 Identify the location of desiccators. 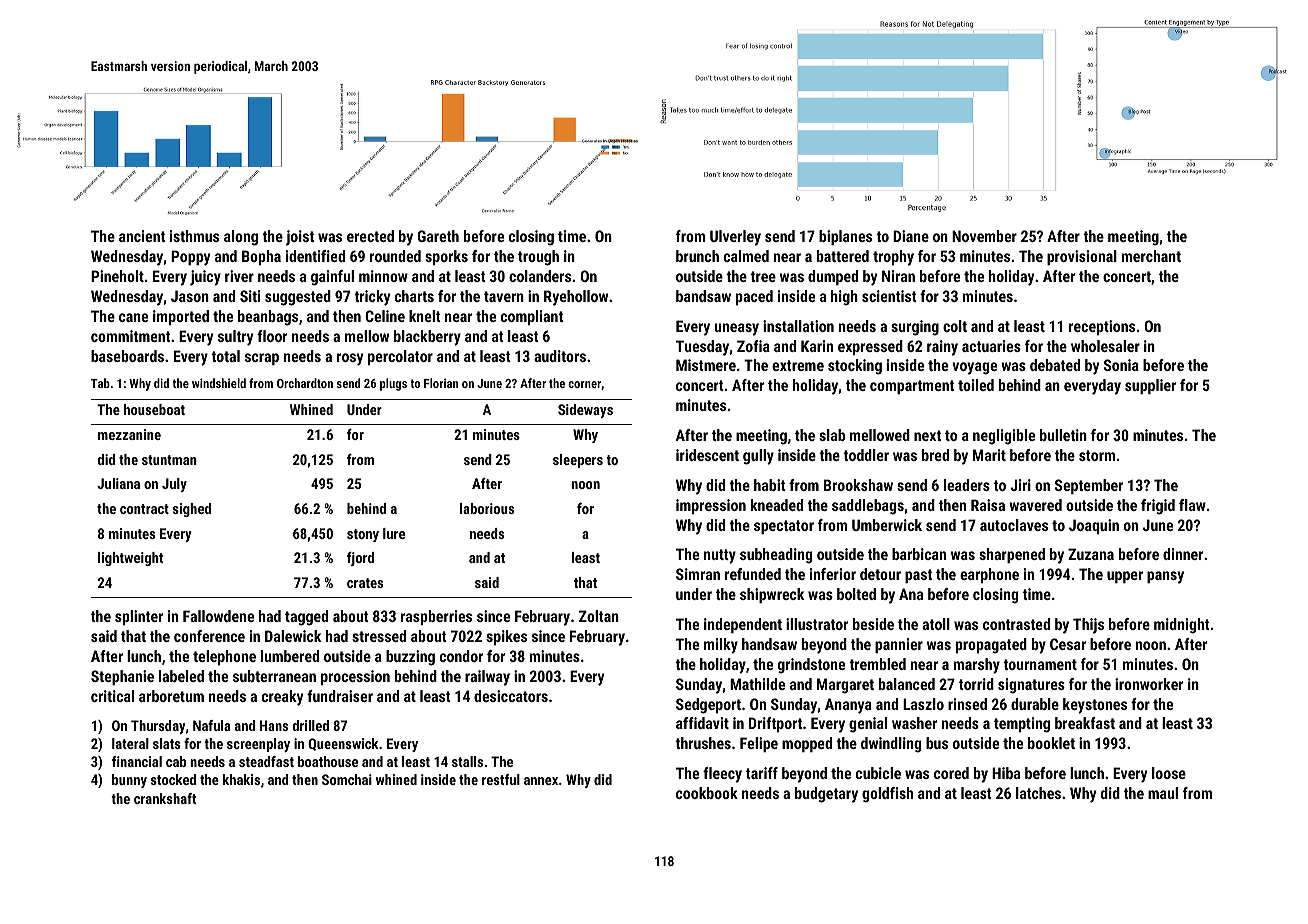
(511, 696).
